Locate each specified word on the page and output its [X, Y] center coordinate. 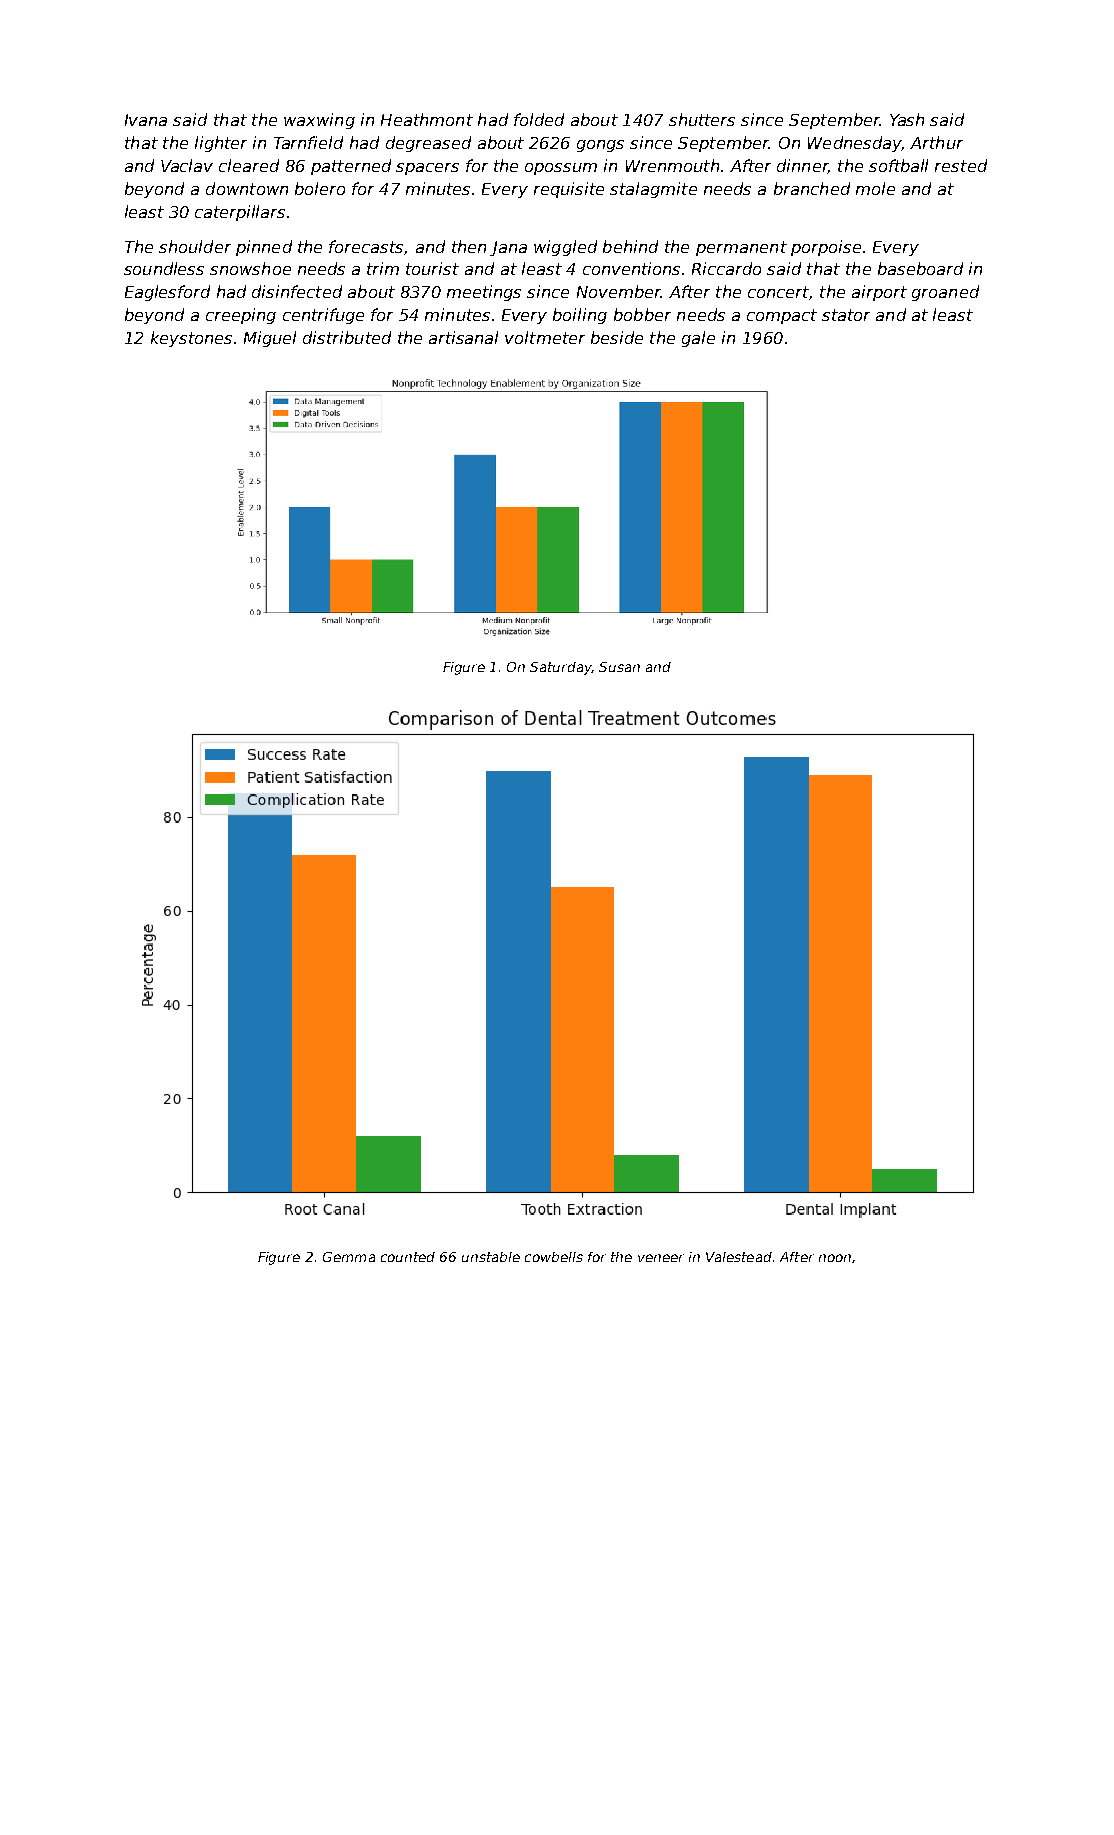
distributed [347, 337]
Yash [907, 119]
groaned [945, 293]
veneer [661, 1258]
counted [408, 1257]
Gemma [349, 1257]
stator [846, 315]
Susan [619, 667]
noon [835, 1258]
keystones [191, 339]
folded [539, 119]
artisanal [463, 337]
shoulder [195, 246]
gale [698, 339]
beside [617, 337]
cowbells [554, 1257]
